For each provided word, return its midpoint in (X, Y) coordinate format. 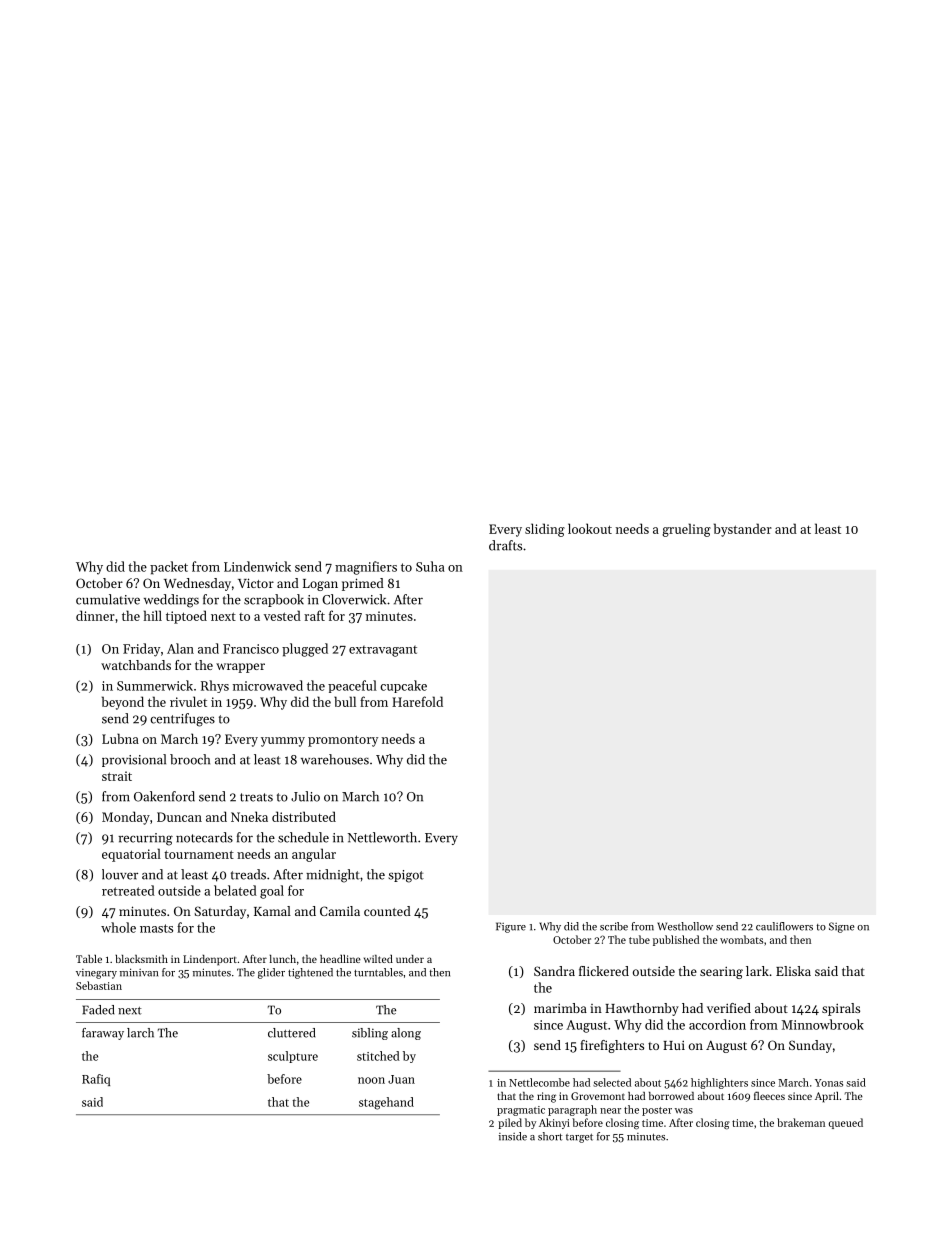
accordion (717, 1024)
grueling (686, 530)
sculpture (293, 1057)
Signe (841, 927)
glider (271, 973)
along (406, 1034)
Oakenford (164, 796)
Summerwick (155, 685)
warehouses (335, 759)
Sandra (554, 971)
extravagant (383, 651)
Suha (430, 566)
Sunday (810, 1046)
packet (169, 568)
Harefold (417, 701)
